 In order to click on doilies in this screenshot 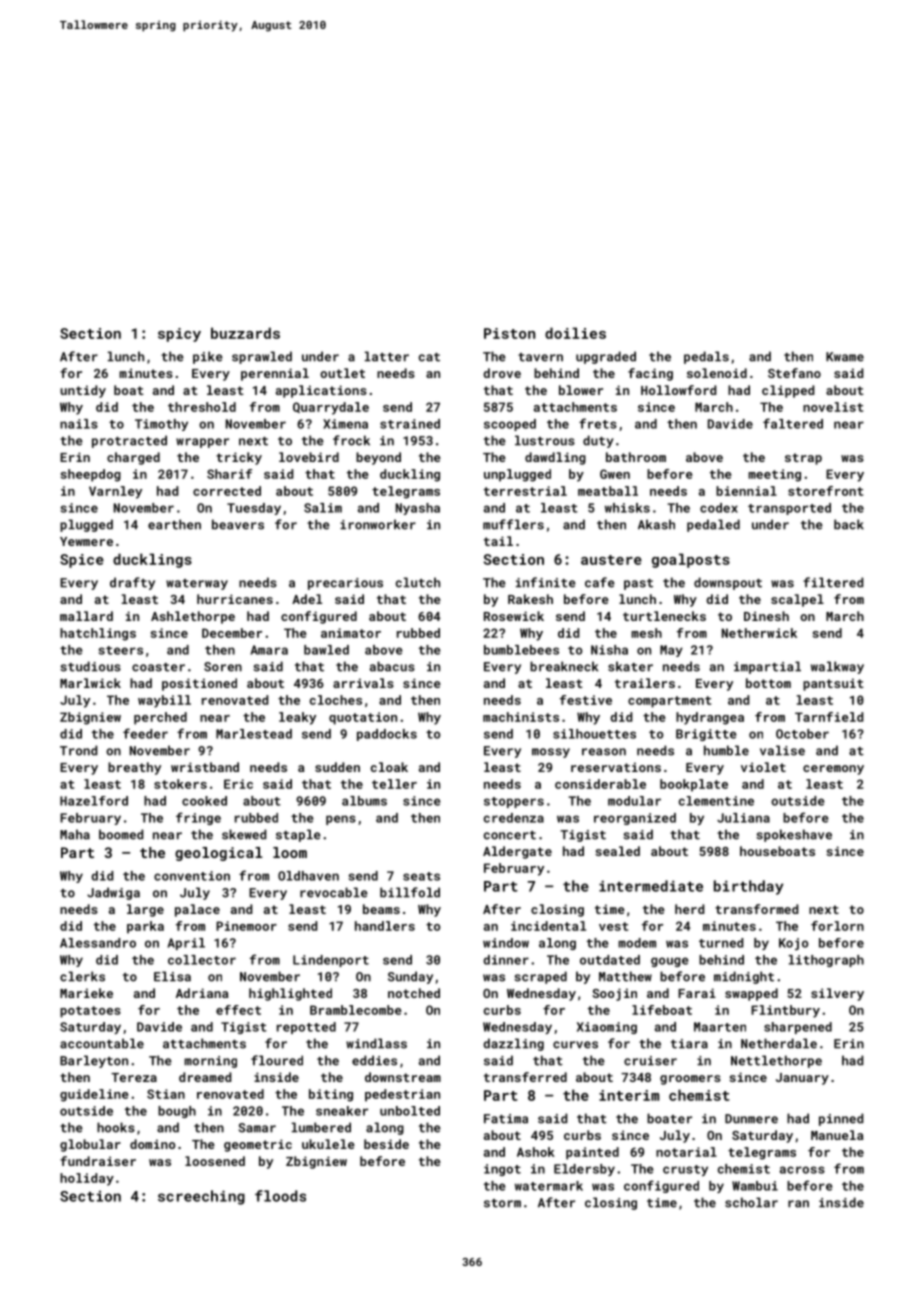, I will do `click(575, 333)`.
